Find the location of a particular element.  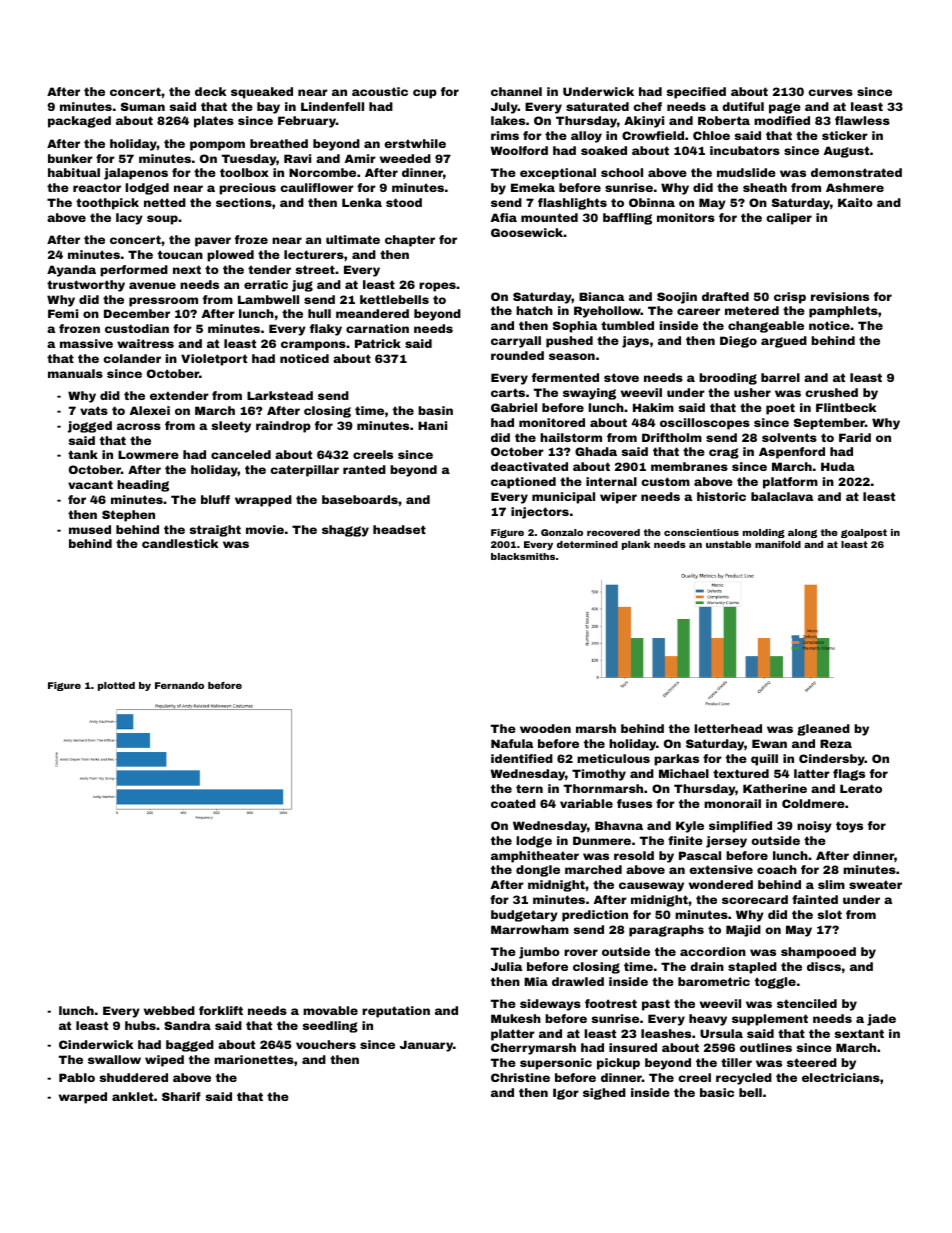

Sharif is located at coordinates (181, 1096).
